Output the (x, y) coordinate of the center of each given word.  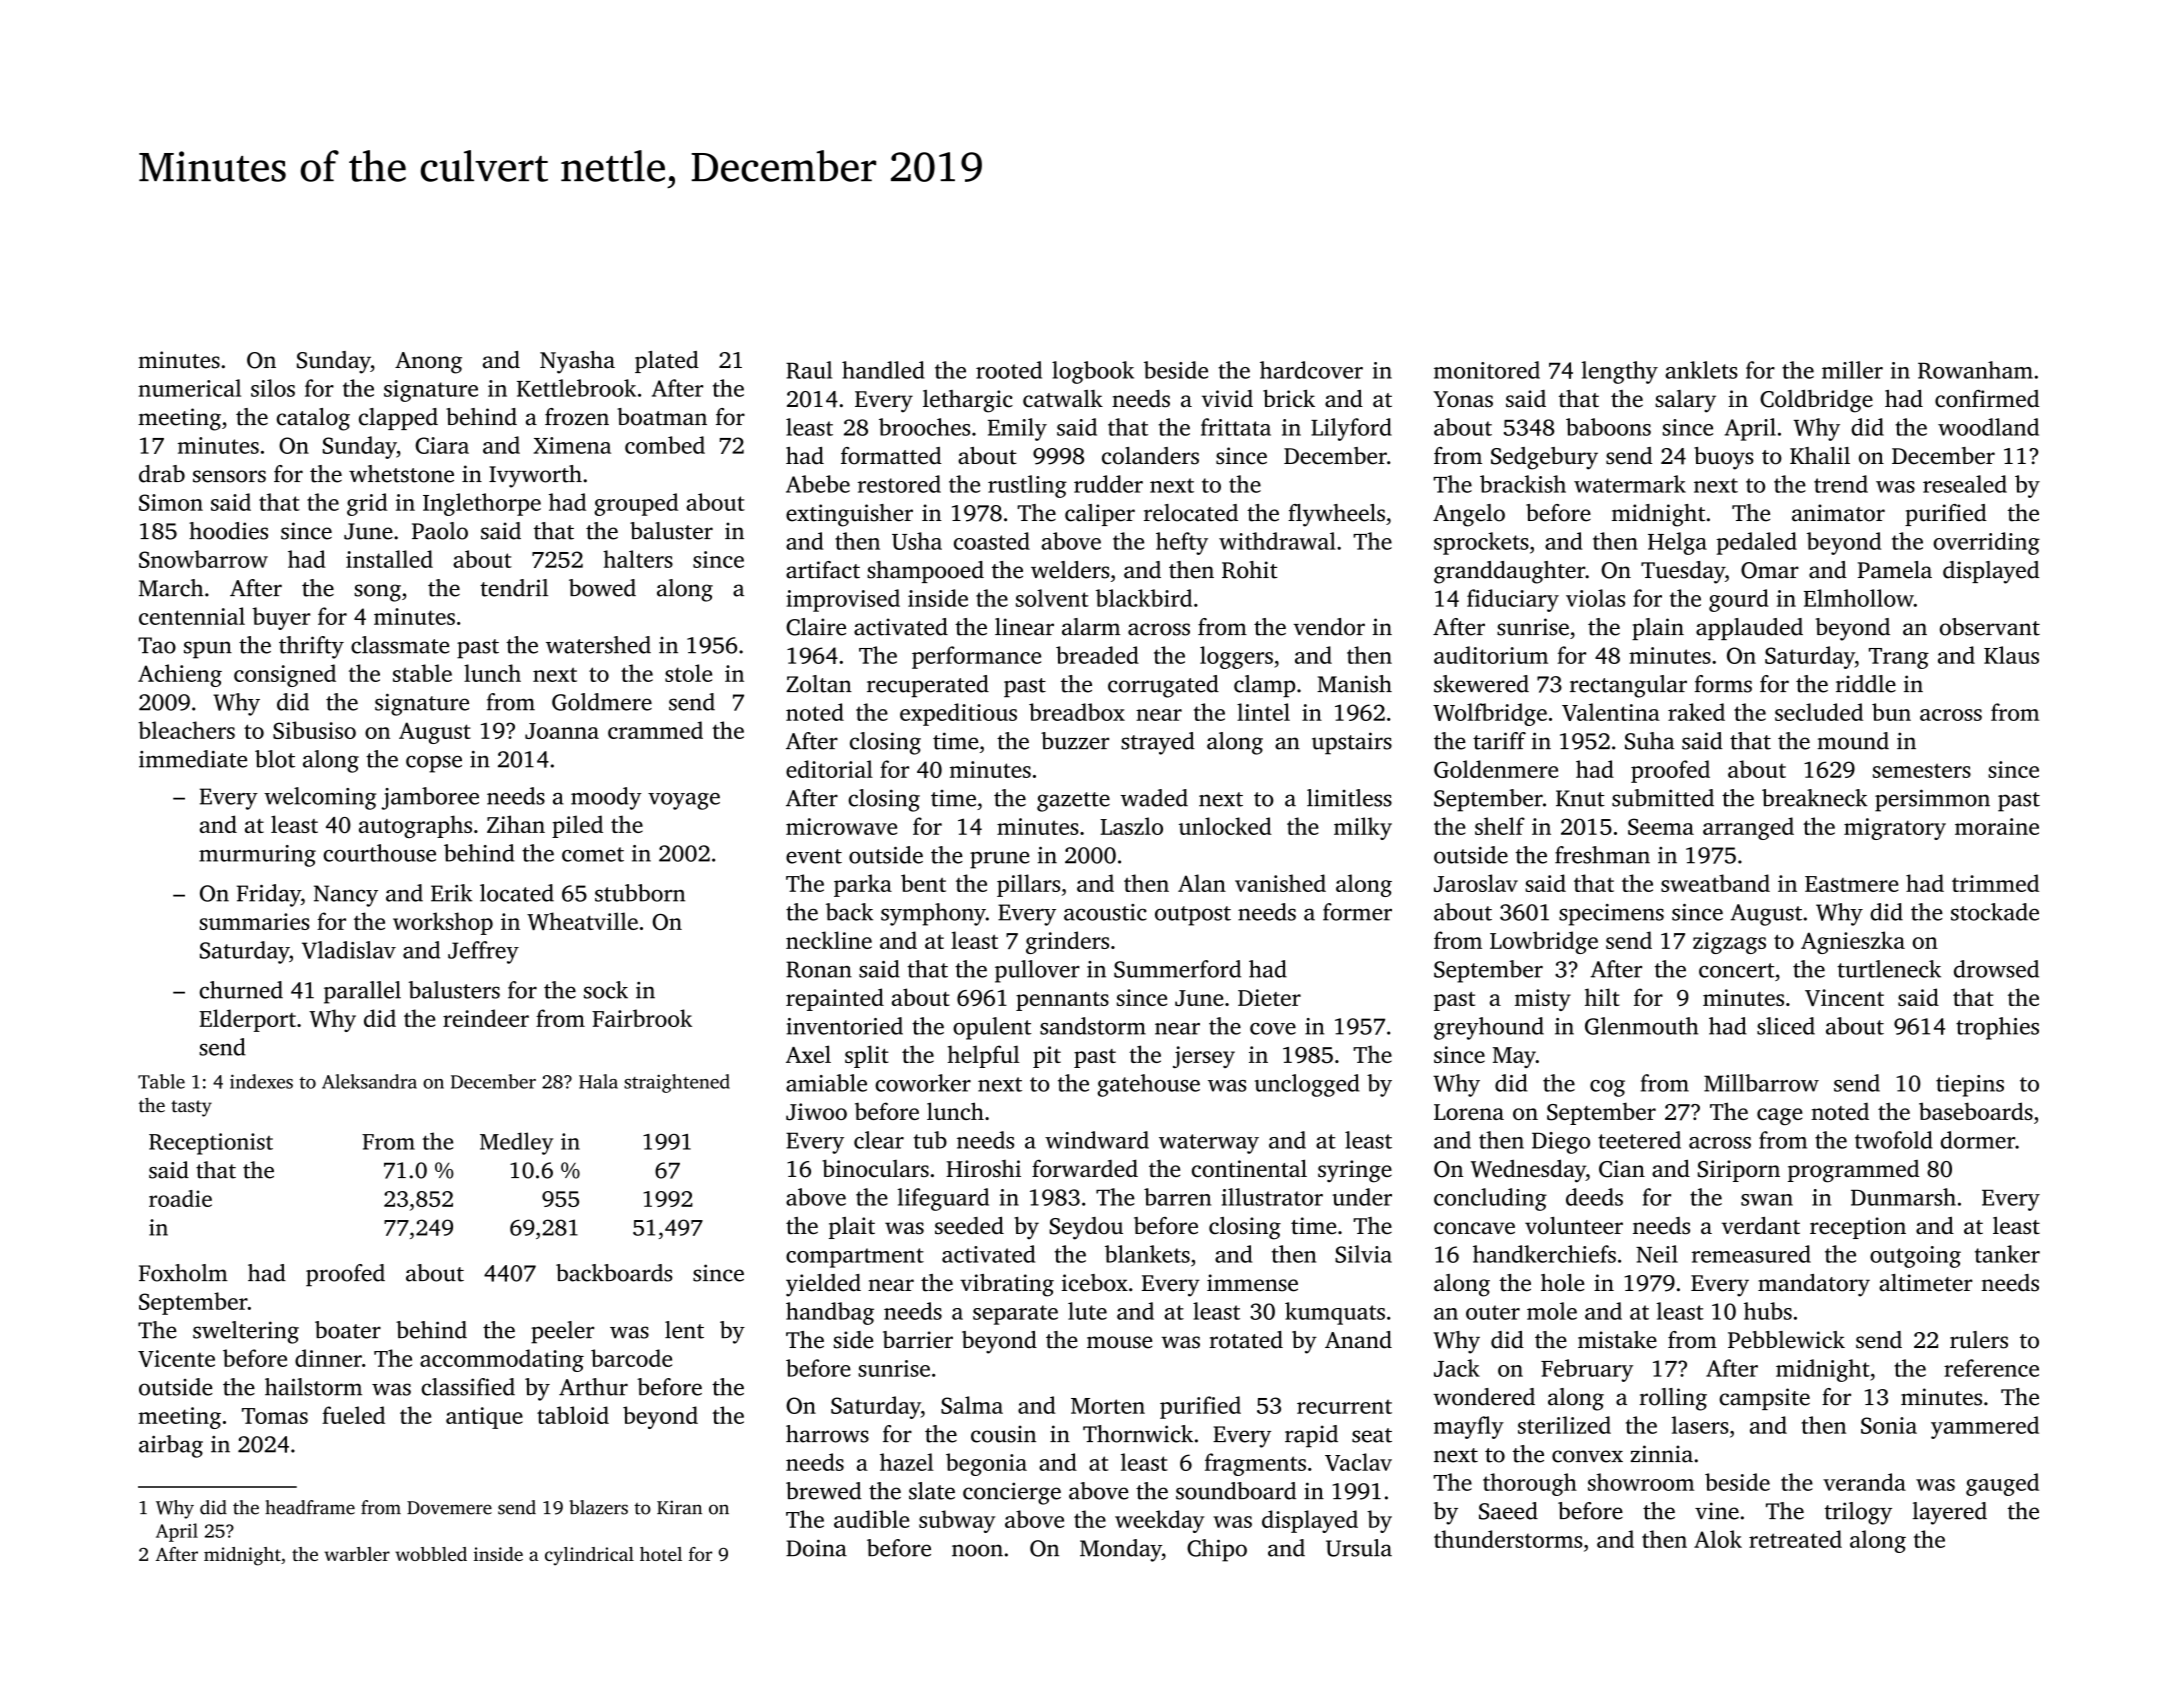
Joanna (562, 731)
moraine (1997, 826)
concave (1474, 1228)
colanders (1150, 456)
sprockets (1481, 543)
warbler (357, 1554)
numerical (189, 388)
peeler (562, 1332)
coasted (992, 541)
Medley (516, 1143)
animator (1838, 513)
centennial (192, 616)
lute (1087, 1311)
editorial (829, 769)
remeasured (1751, 1254)
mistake (1617, 1340)
